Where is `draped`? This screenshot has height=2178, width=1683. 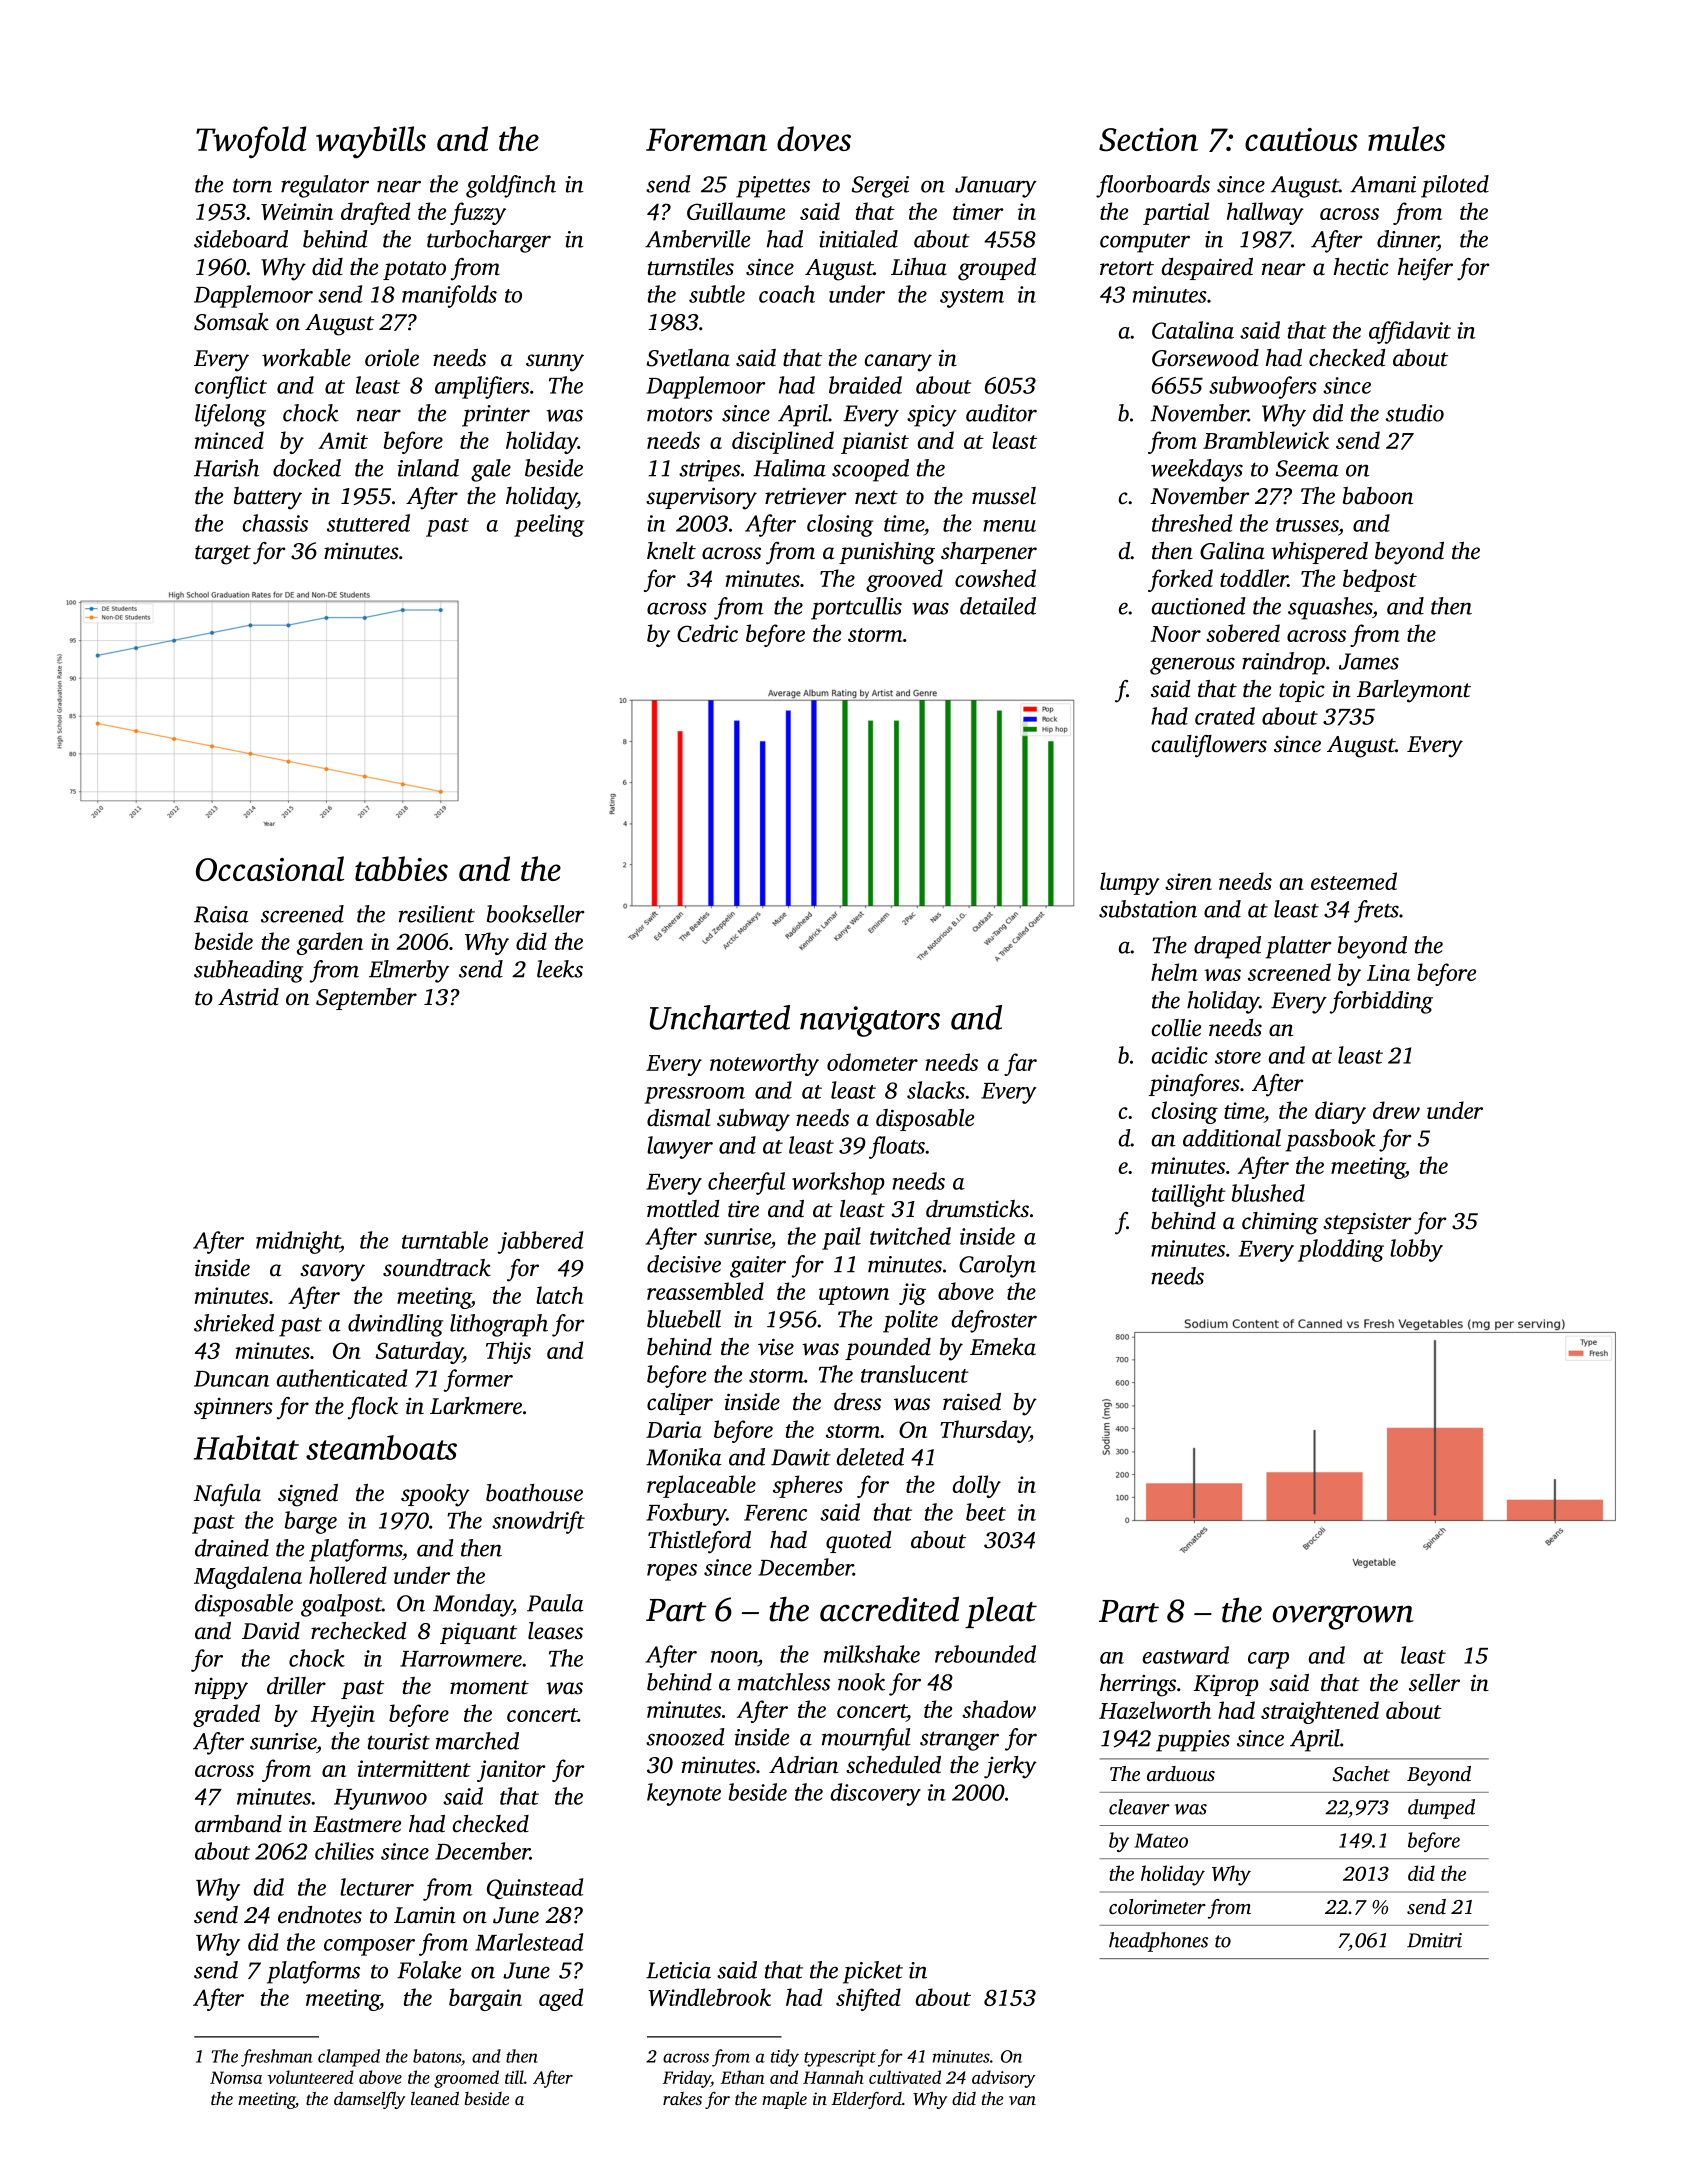
draped is located at coordinates (1227, 947).
